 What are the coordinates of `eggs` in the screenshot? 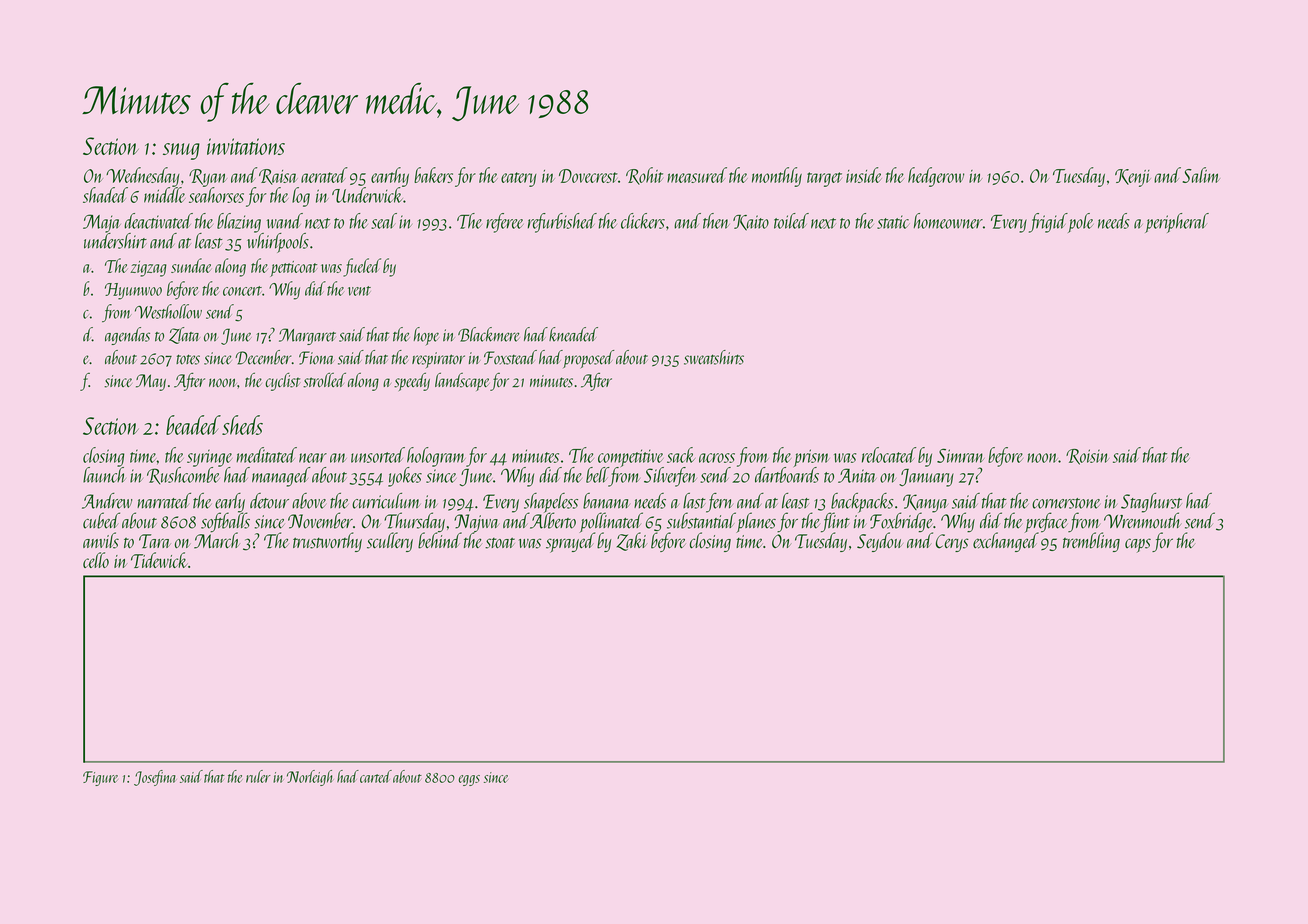 It's located at (469, 780).
